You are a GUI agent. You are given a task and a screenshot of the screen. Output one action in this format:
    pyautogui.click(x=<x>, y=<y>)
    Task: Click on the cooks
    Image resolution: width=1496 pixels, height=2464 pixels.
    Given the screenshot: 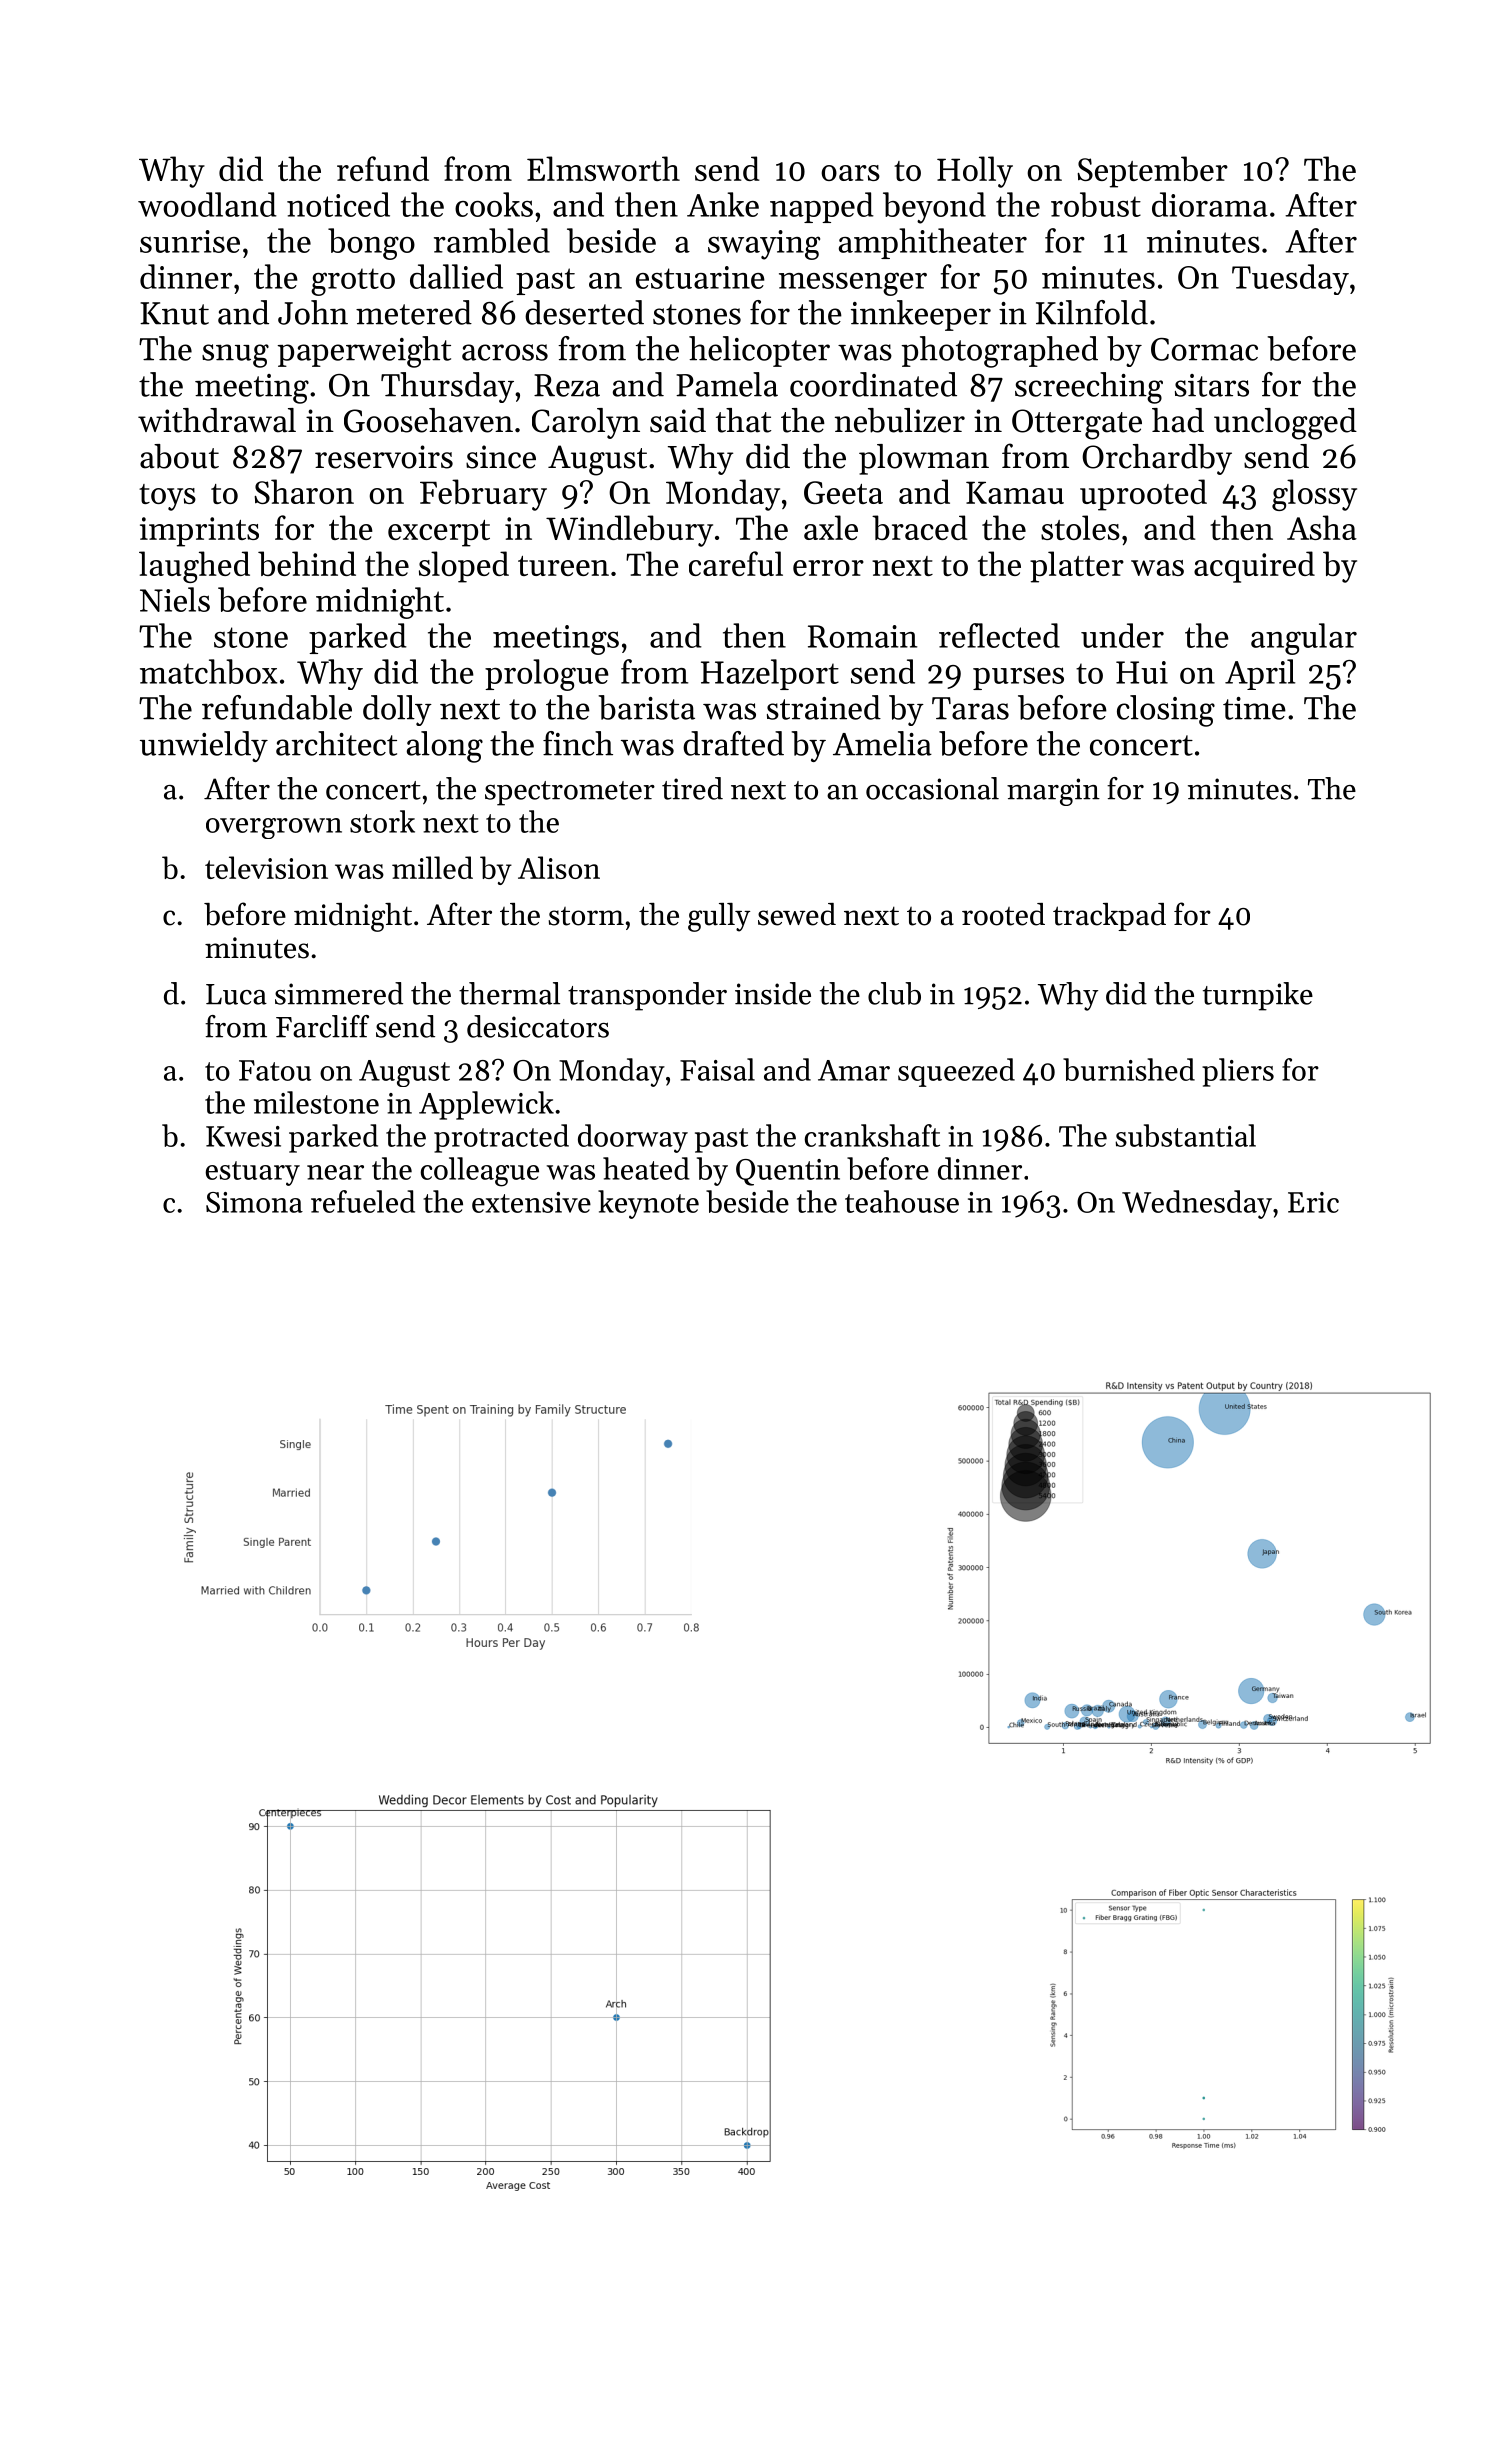 What is the action you would take?
    pyautogui.click(x=494, y=204)
